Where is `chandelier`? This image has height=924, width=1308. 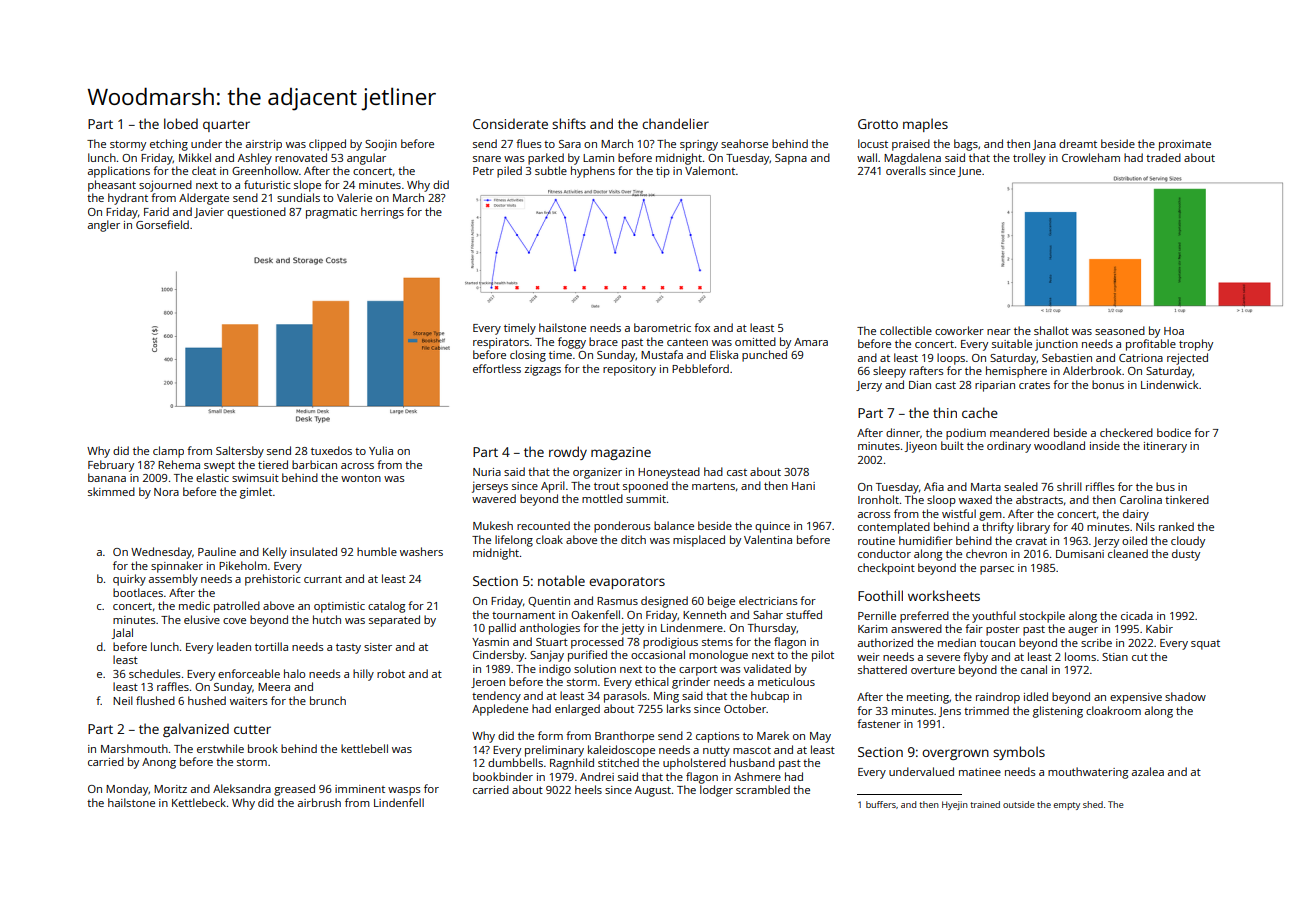 chandelier is located at coordinates (675, 123).
